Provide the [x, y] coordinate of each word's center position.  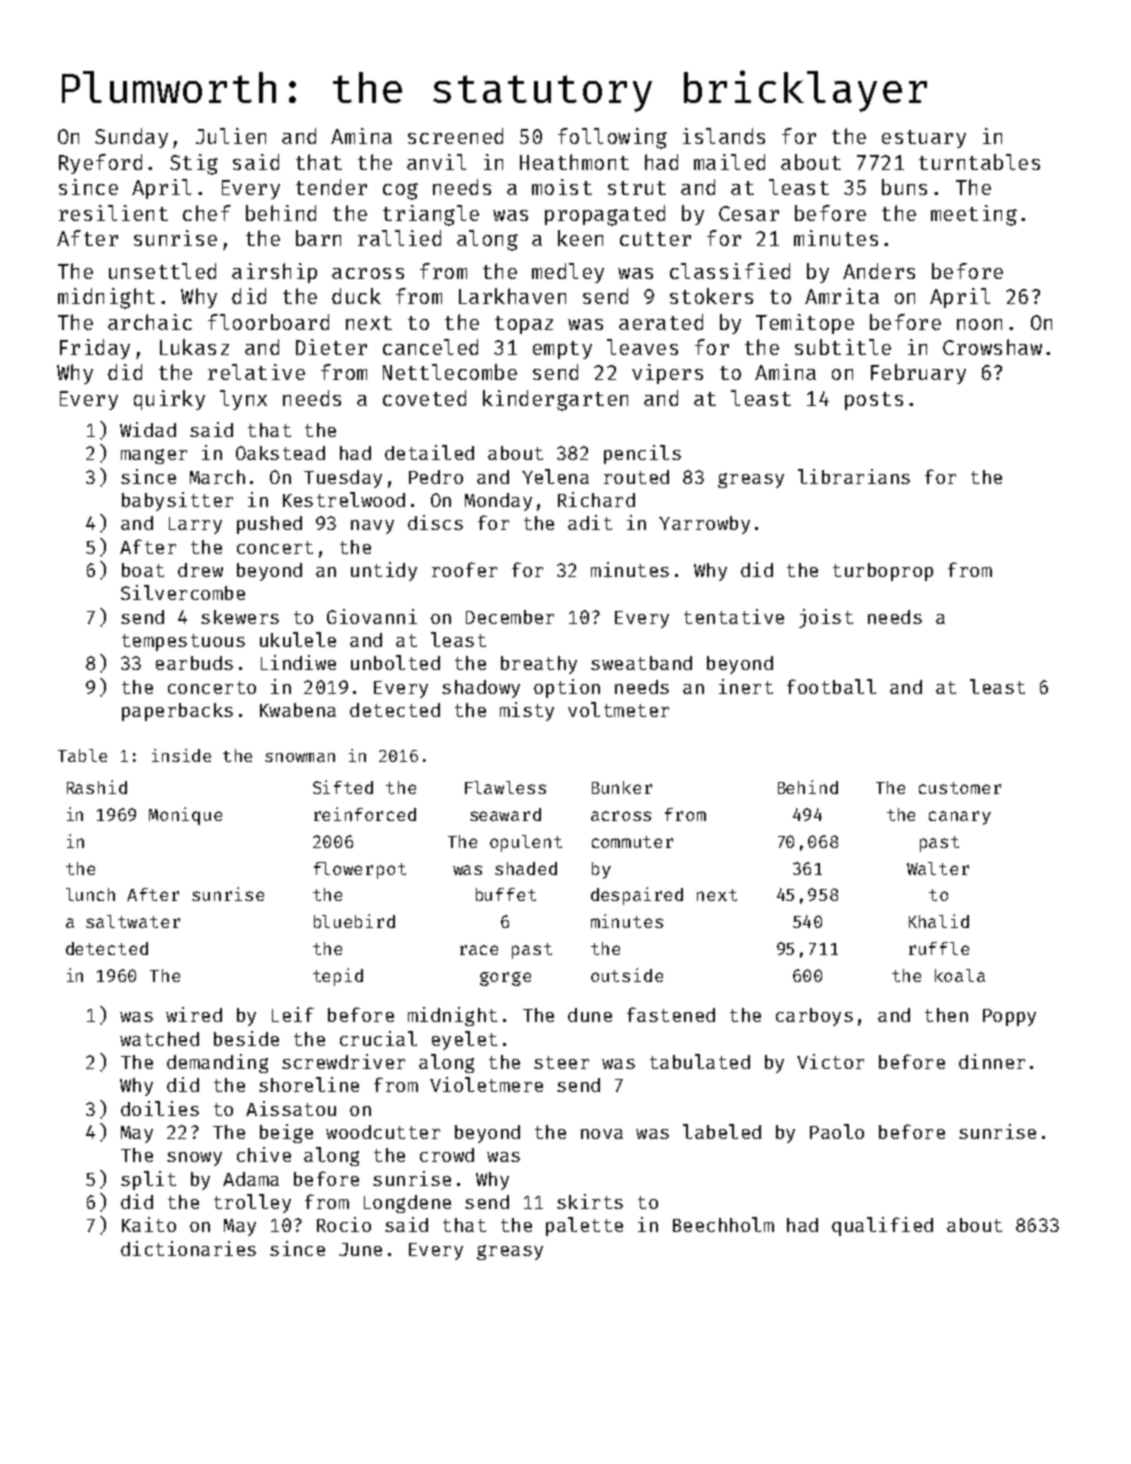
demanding [217, 1063]
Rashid [97, 787]
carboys [814, 1017]
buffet [506, 894]
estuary [924, 139]
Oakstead [280, 453]
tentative [734, 616]
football [831, 686]
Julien [231, 136]
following [612, 138]
